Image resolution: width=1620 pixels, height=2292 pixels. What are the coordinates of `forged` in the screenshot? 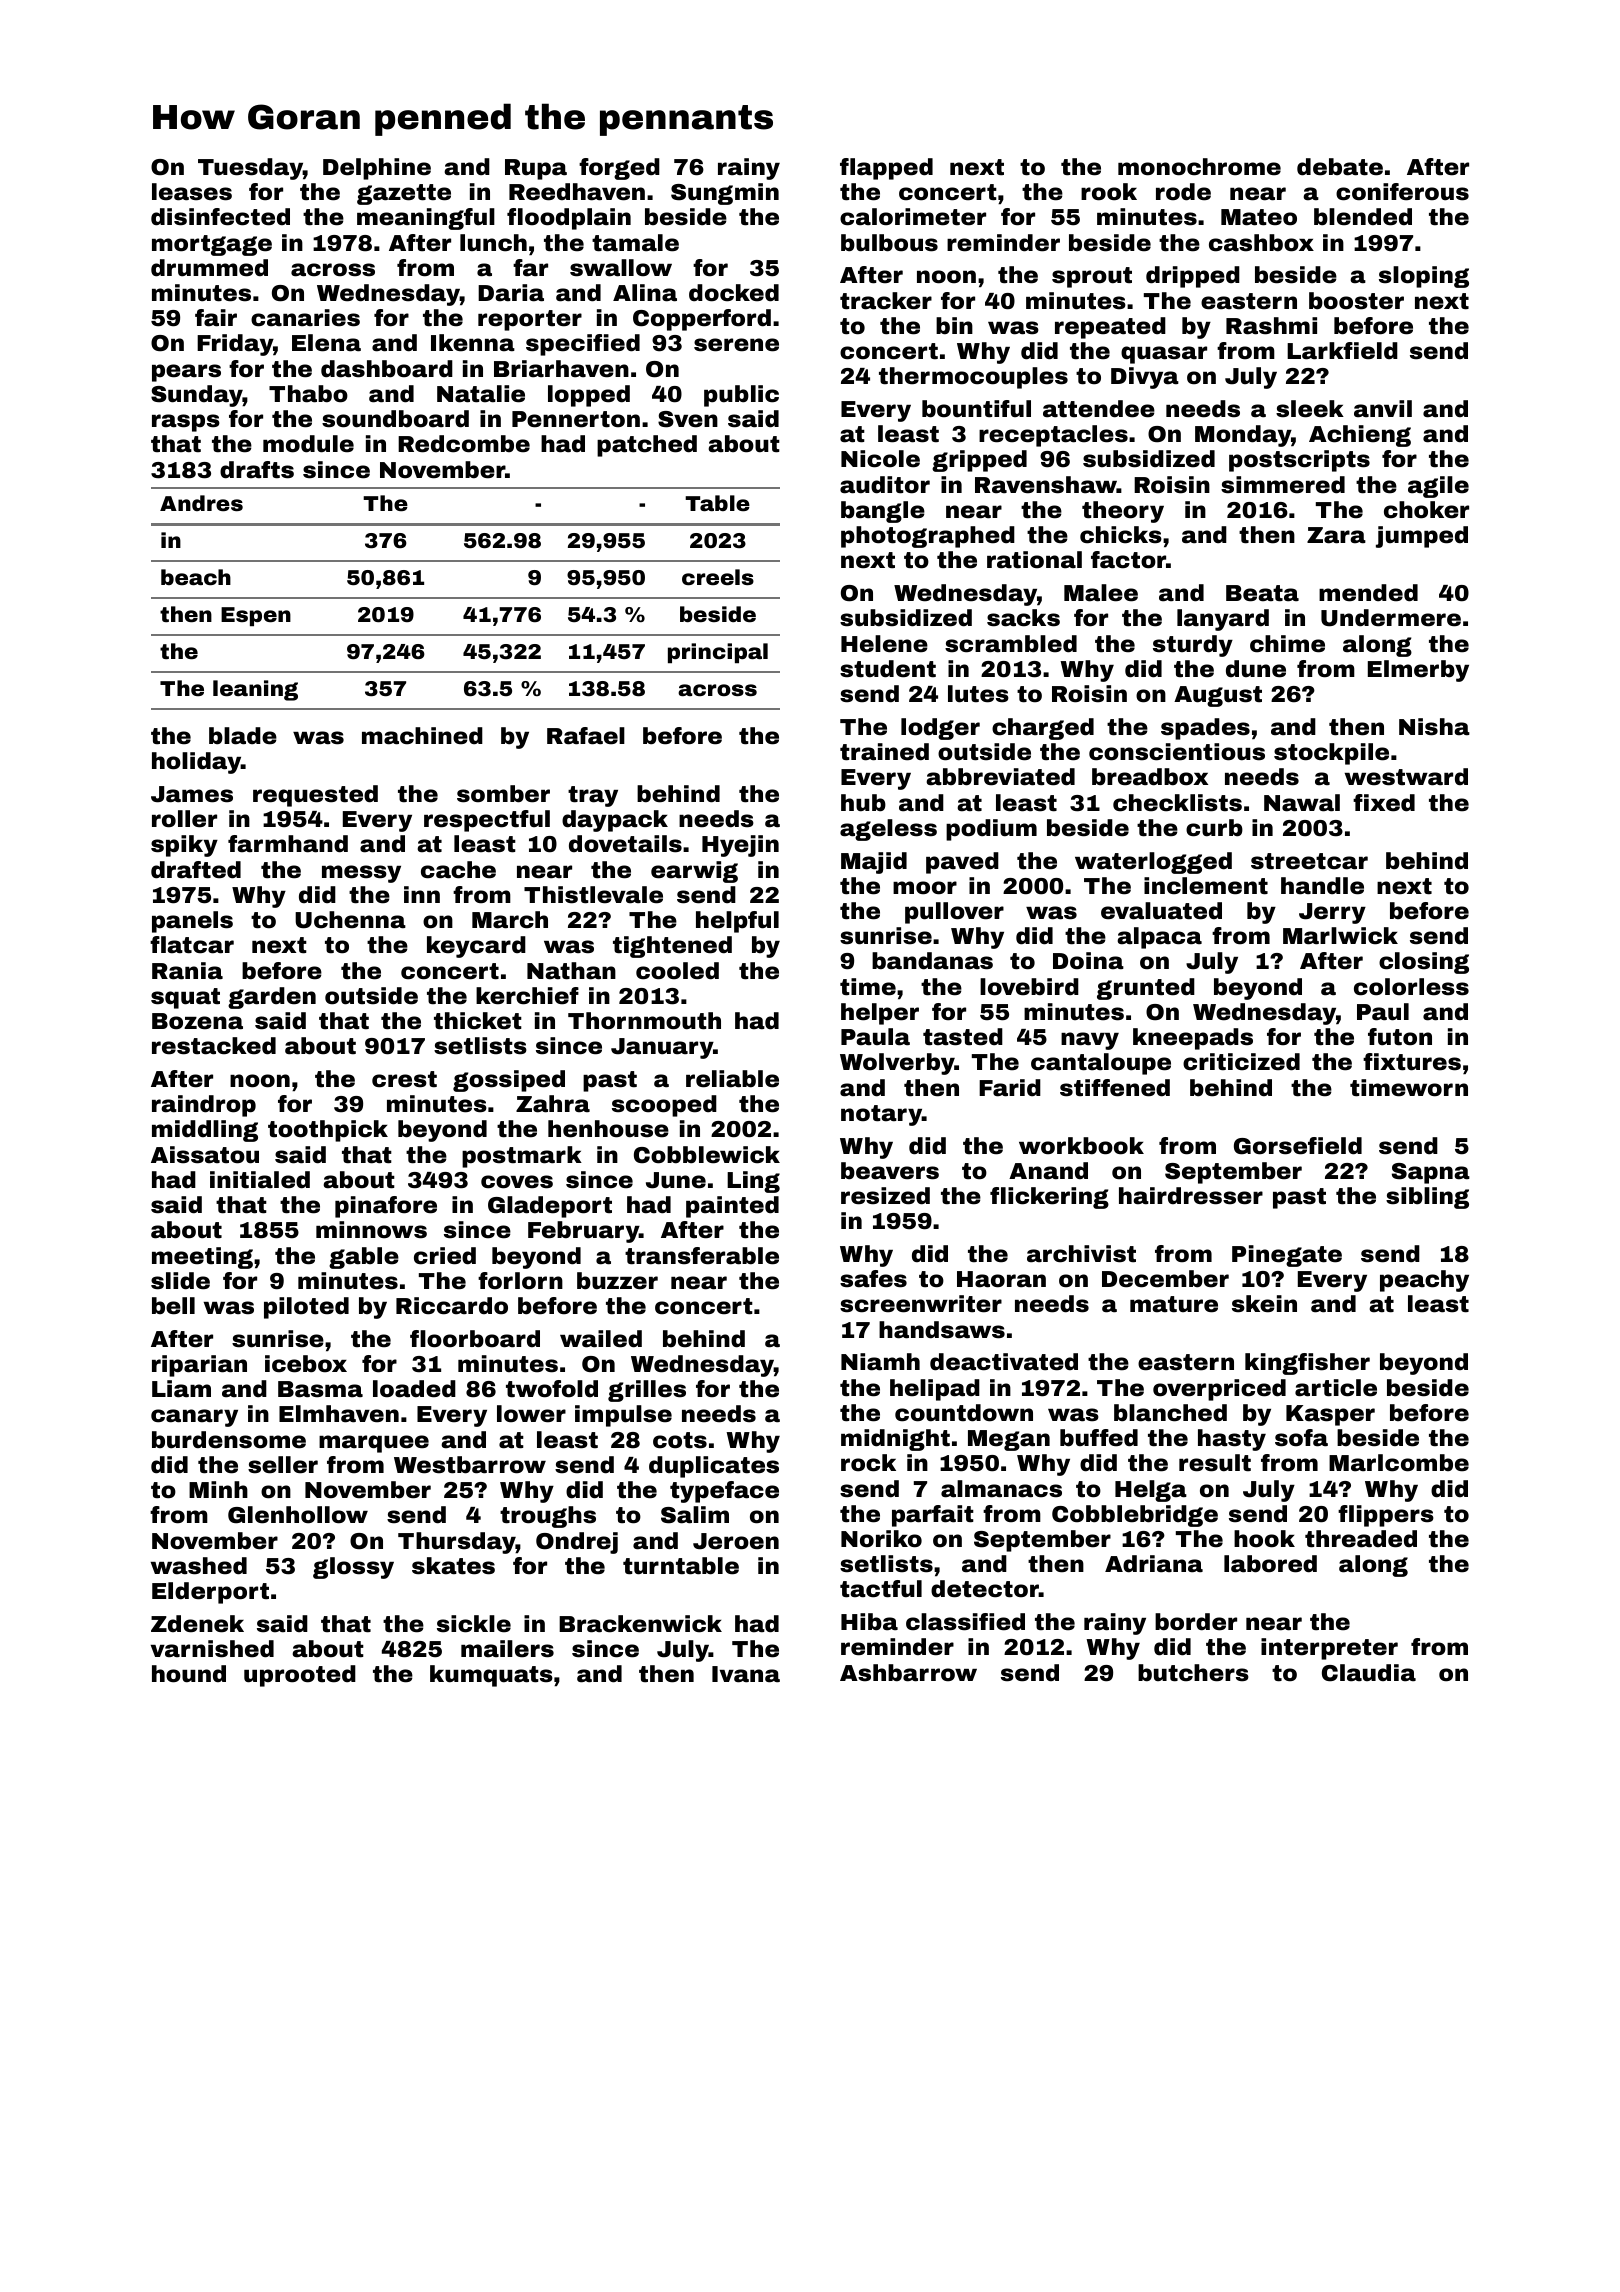 It's located at (619, 169).
